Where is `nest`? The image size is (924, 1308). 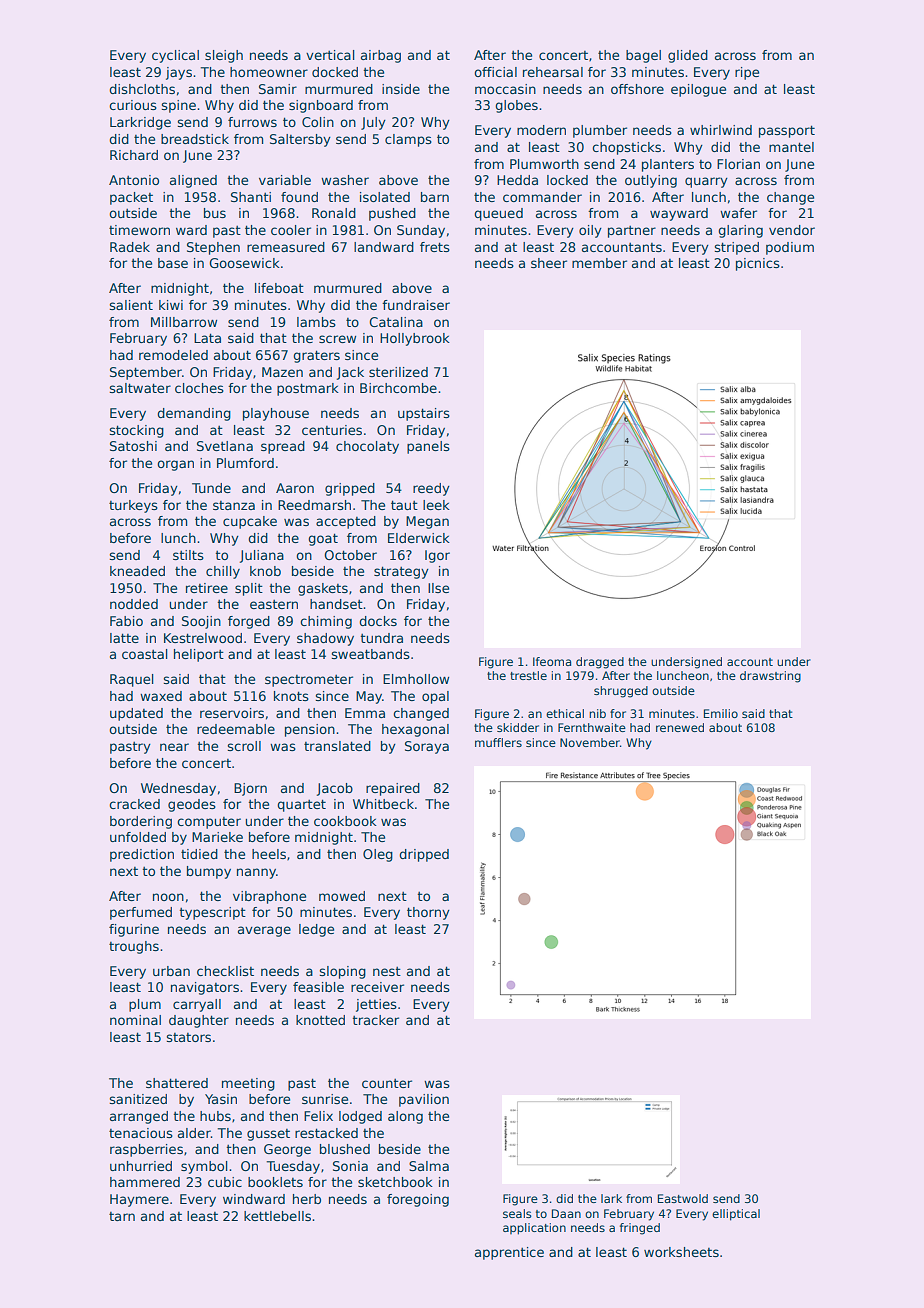
nest is located at coordinates (387, 971).
